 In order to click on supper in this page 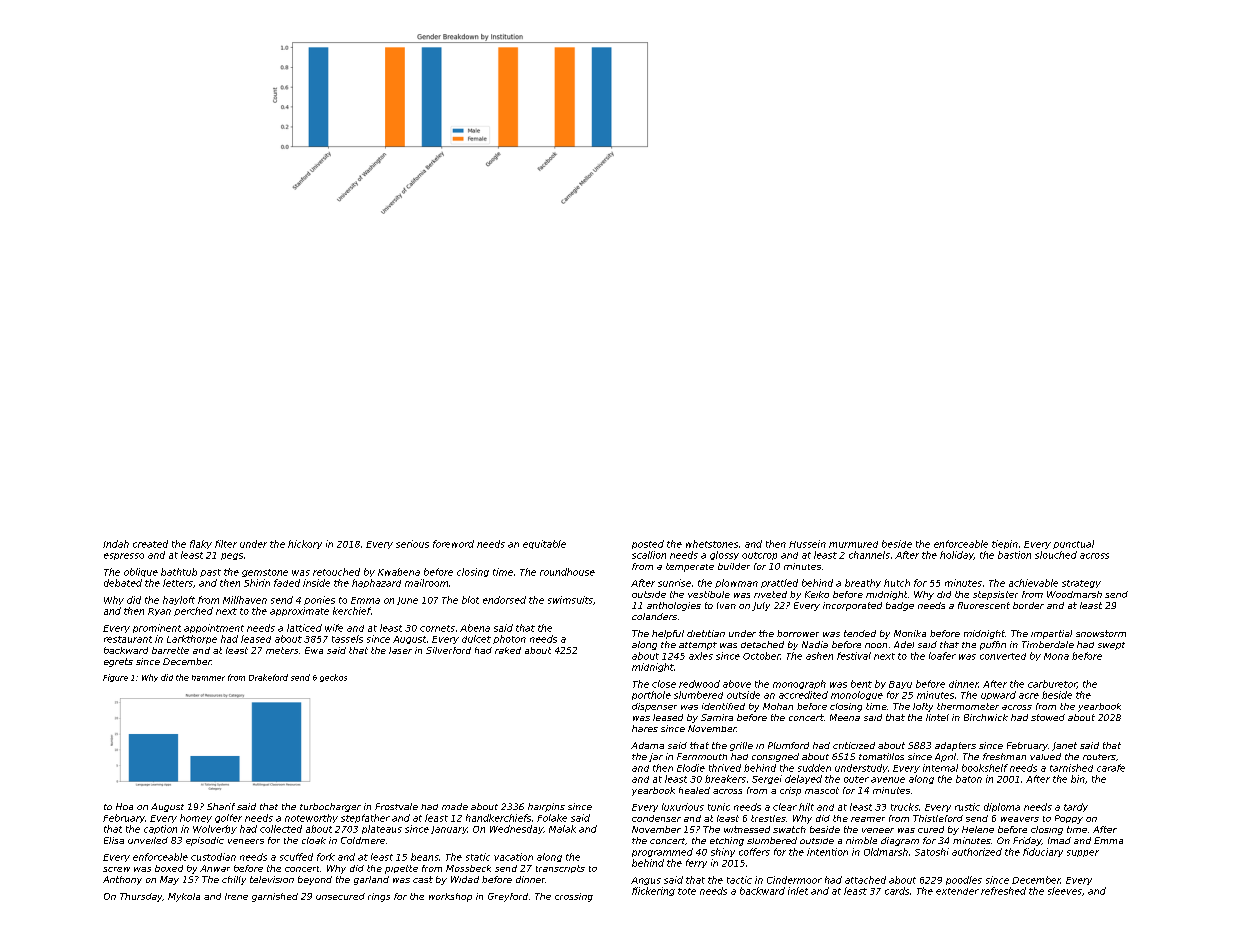, I will do `click(1083, 853)`.
